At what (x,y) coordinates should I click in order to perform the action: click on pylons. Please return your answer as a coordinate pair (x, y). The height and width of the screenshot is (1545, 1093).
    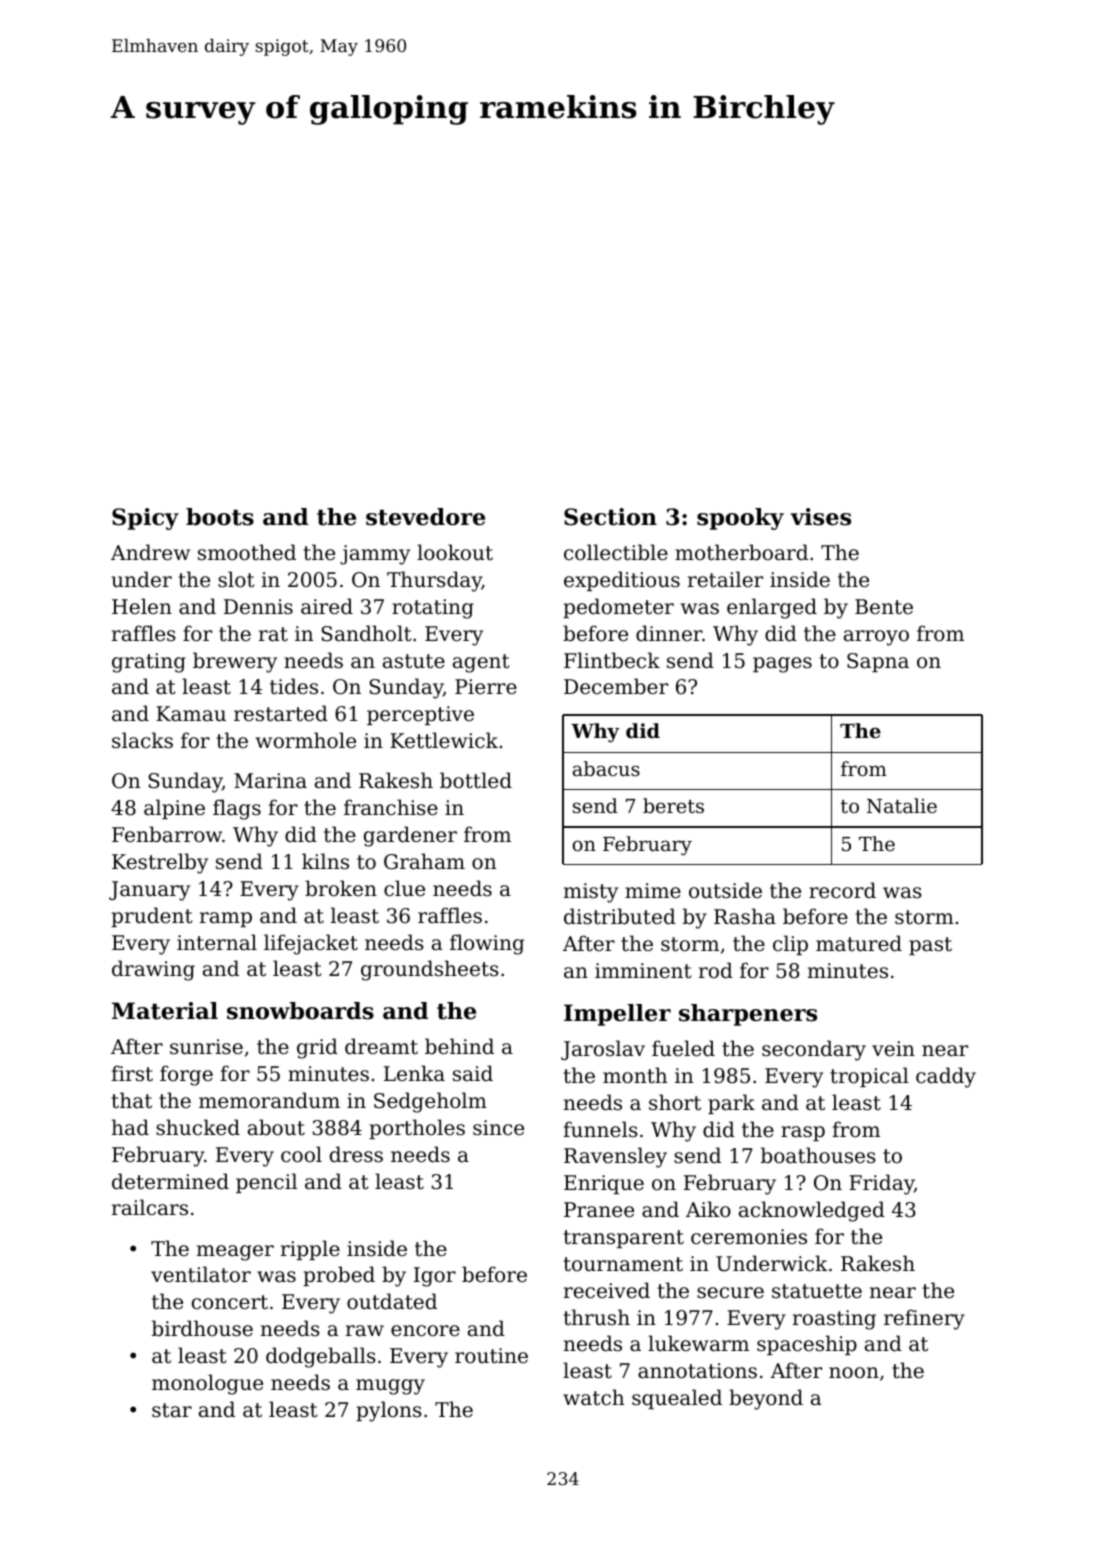
    Looking at the image, I should click on (389, 1411).
